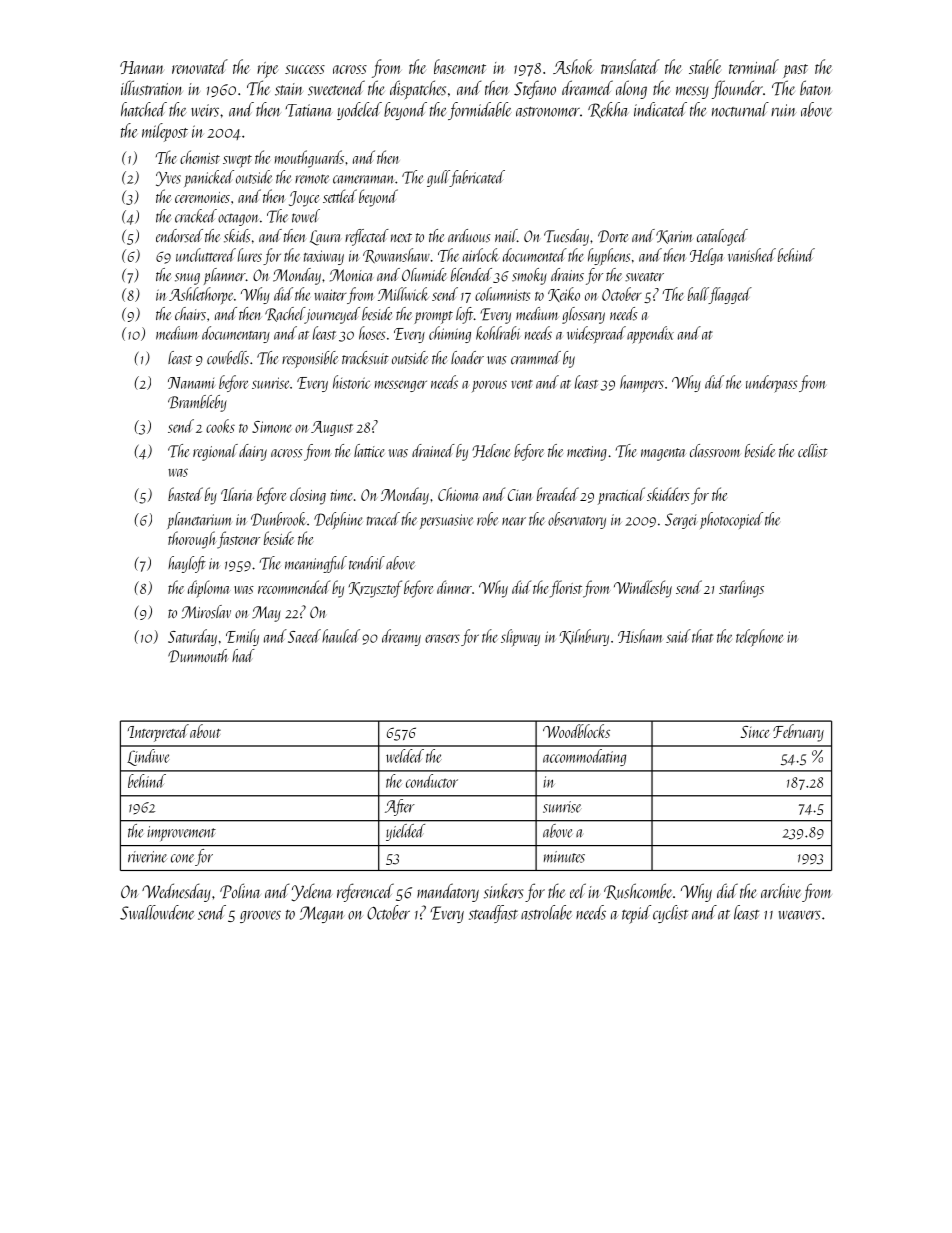 Image resolution: width=952 pixels, height=1233 pixels. Describe the element at coordinates (157, 912) in the screenshot. I see `Swallowdene` at that location.
